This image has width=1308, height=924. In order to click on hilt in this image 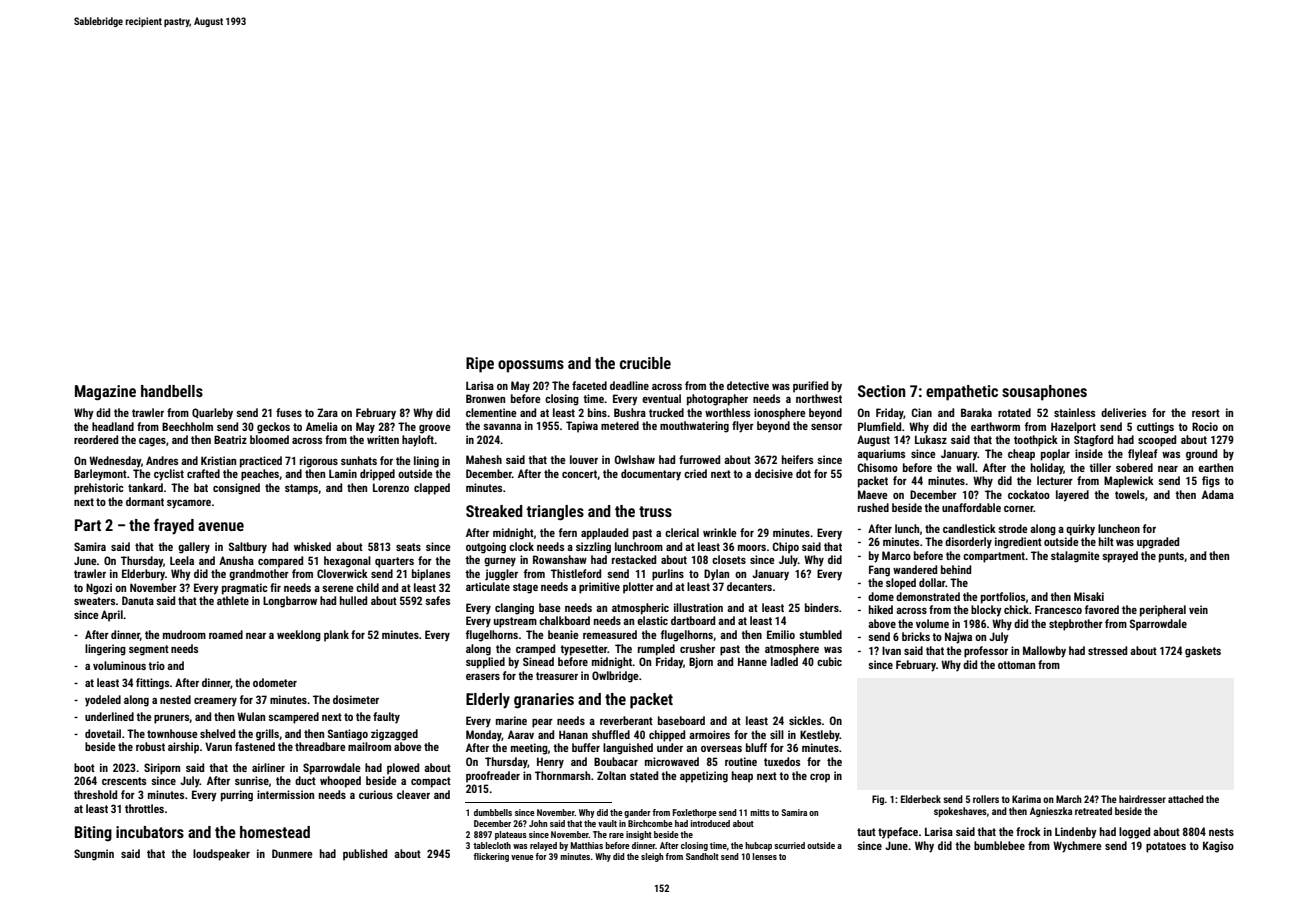, I will do `click(1106, 541)`.
